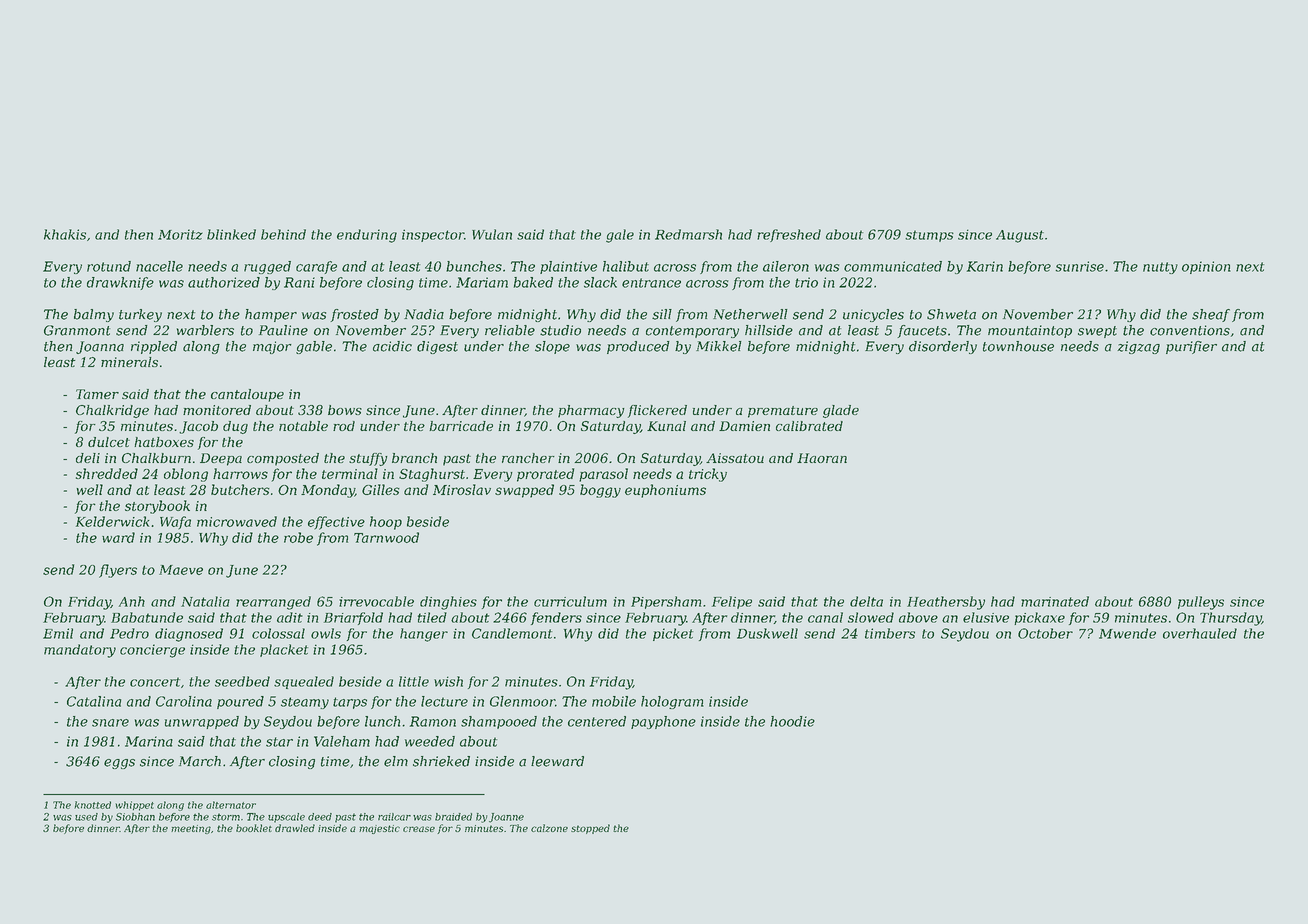 Image resolution: width=1308 pixels, height=924 pixels. Describe the element at coordinates (86, 817) in the screenshot. I see `used` at that location.
